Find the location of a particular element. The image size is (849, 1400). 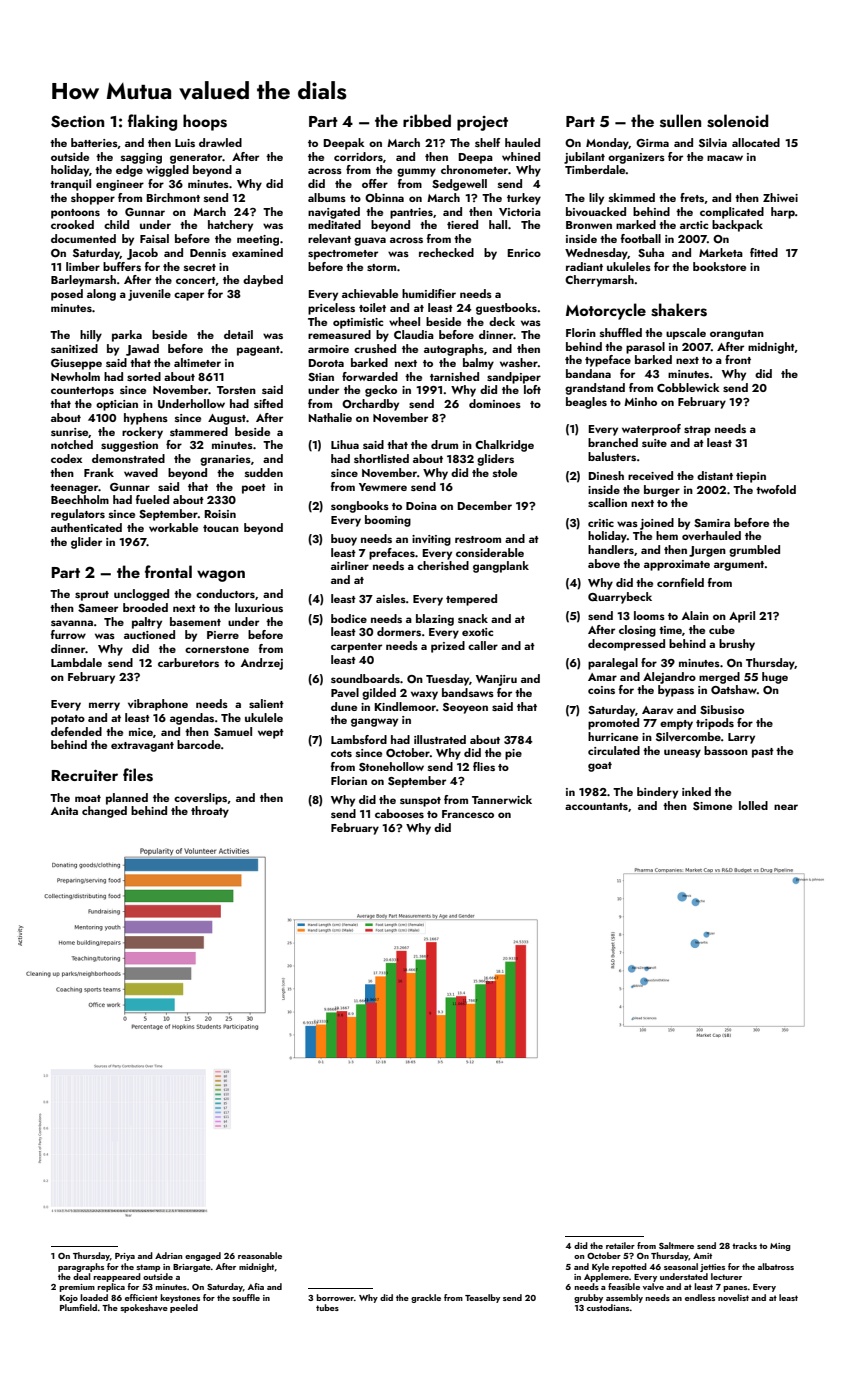

project is located at coordinates (482, 123).
